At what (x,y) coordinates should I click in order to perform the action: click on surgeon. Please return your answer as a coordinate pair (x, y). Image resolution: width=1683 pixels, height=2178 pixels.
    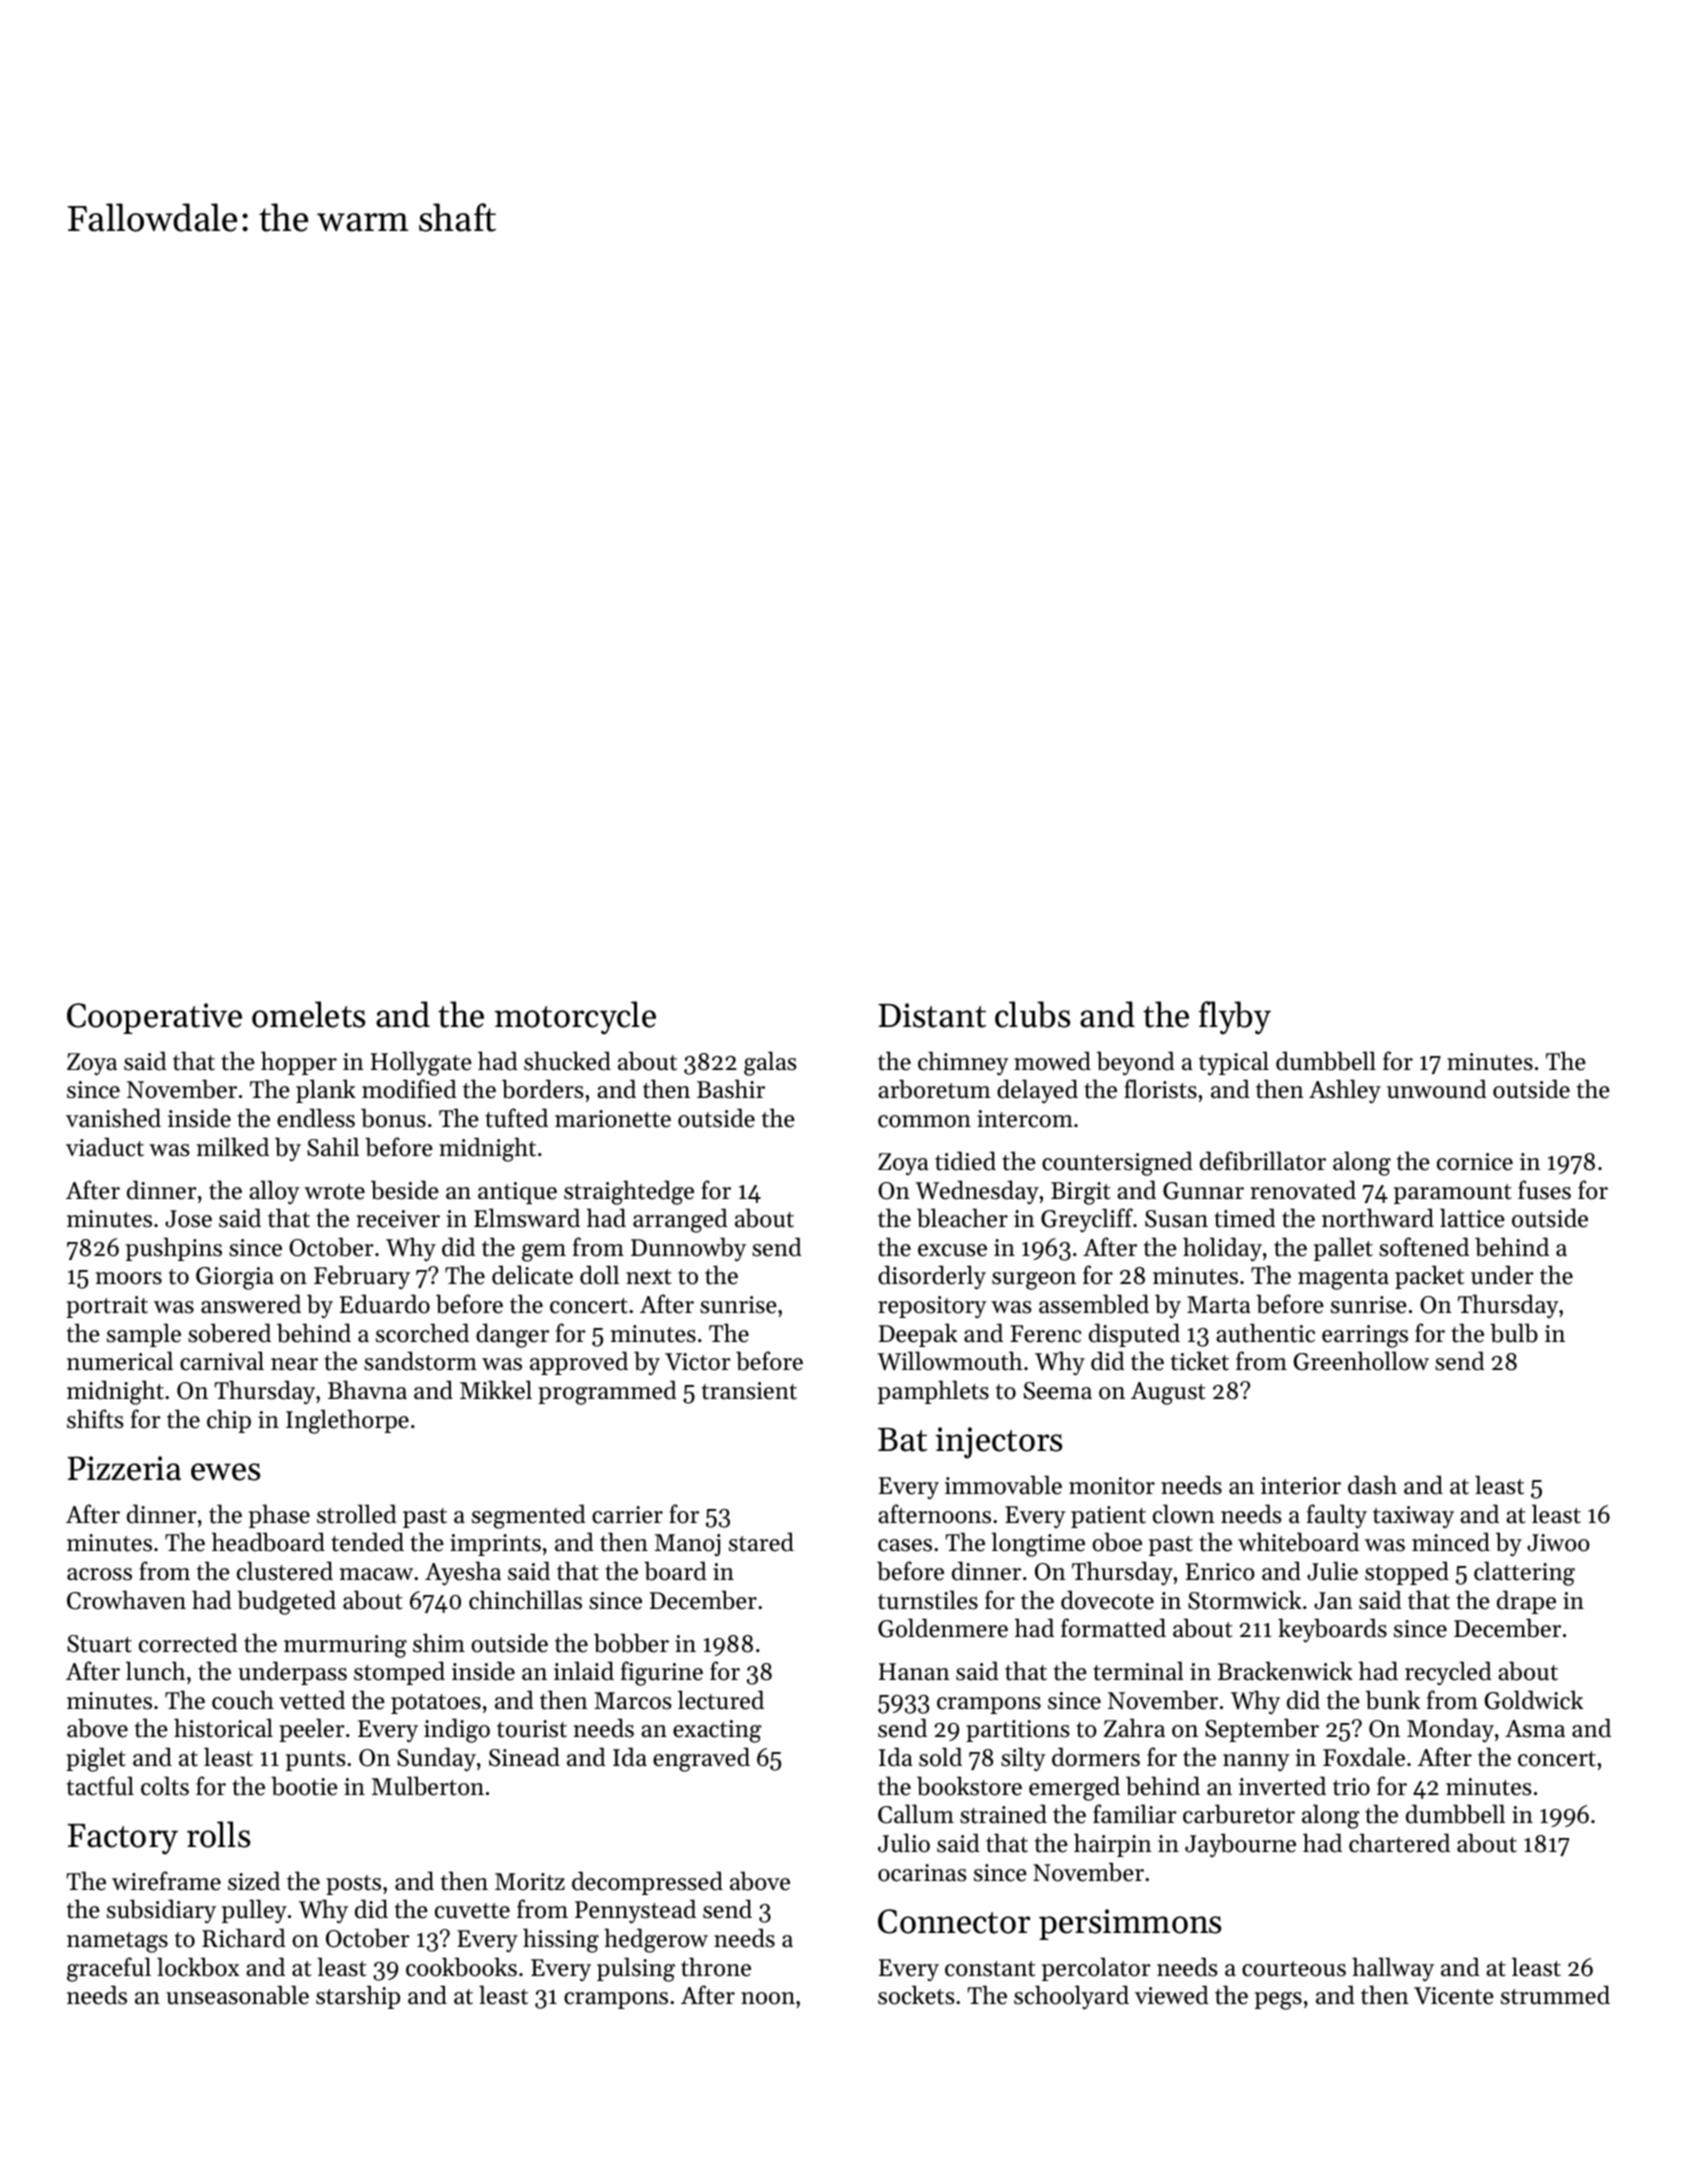
    Looking at the image, I should click on (1034, 1281).
